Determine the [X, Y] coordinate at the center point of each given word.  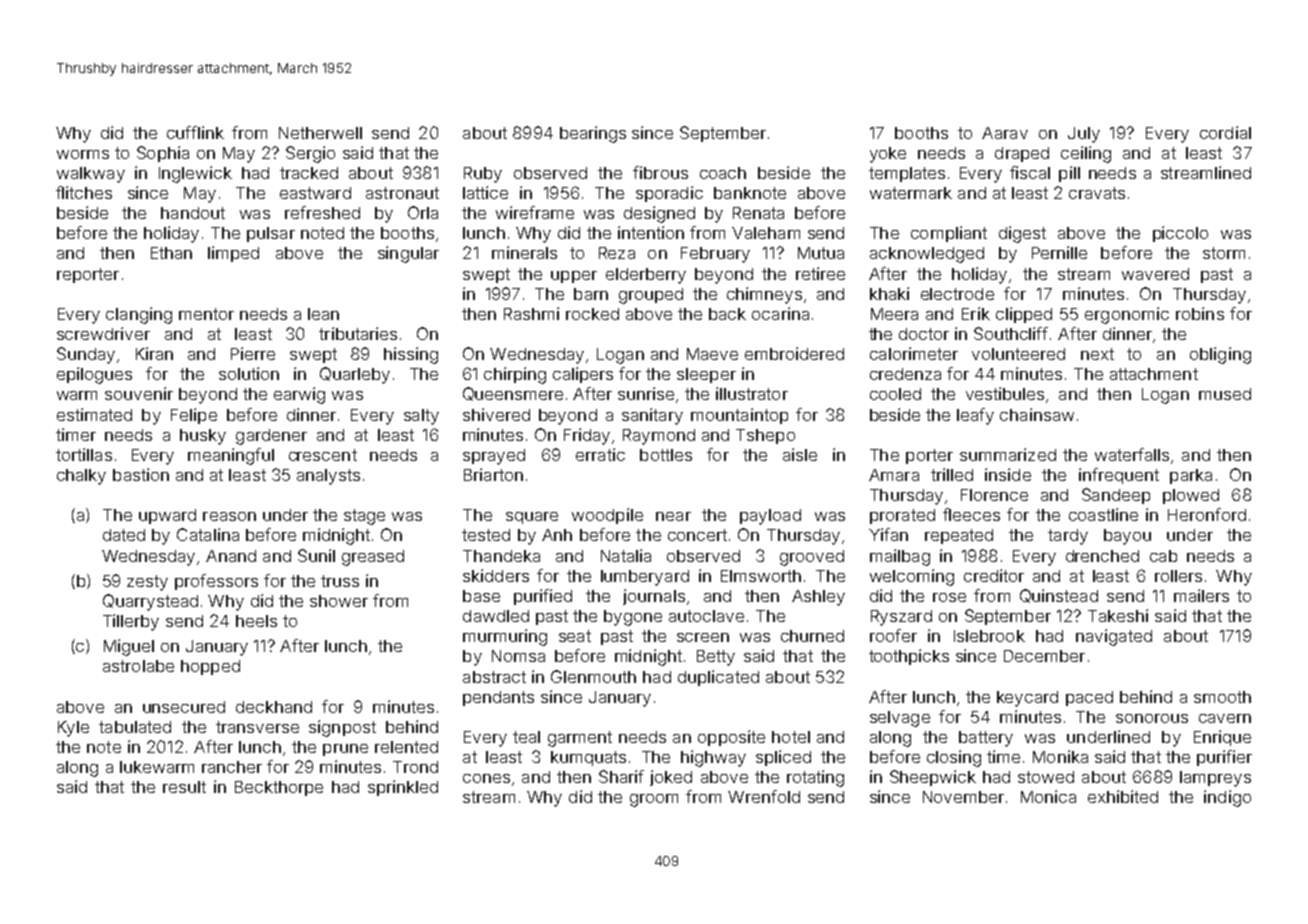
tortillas [84, 454]
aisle [800, 454]
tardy [1068, 537]
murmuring [505, 637]
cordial [1225, 132]
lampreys [1215, 779]
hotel [791, 737]
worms [83, 154]
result [184, 787]
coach [723, 173]
